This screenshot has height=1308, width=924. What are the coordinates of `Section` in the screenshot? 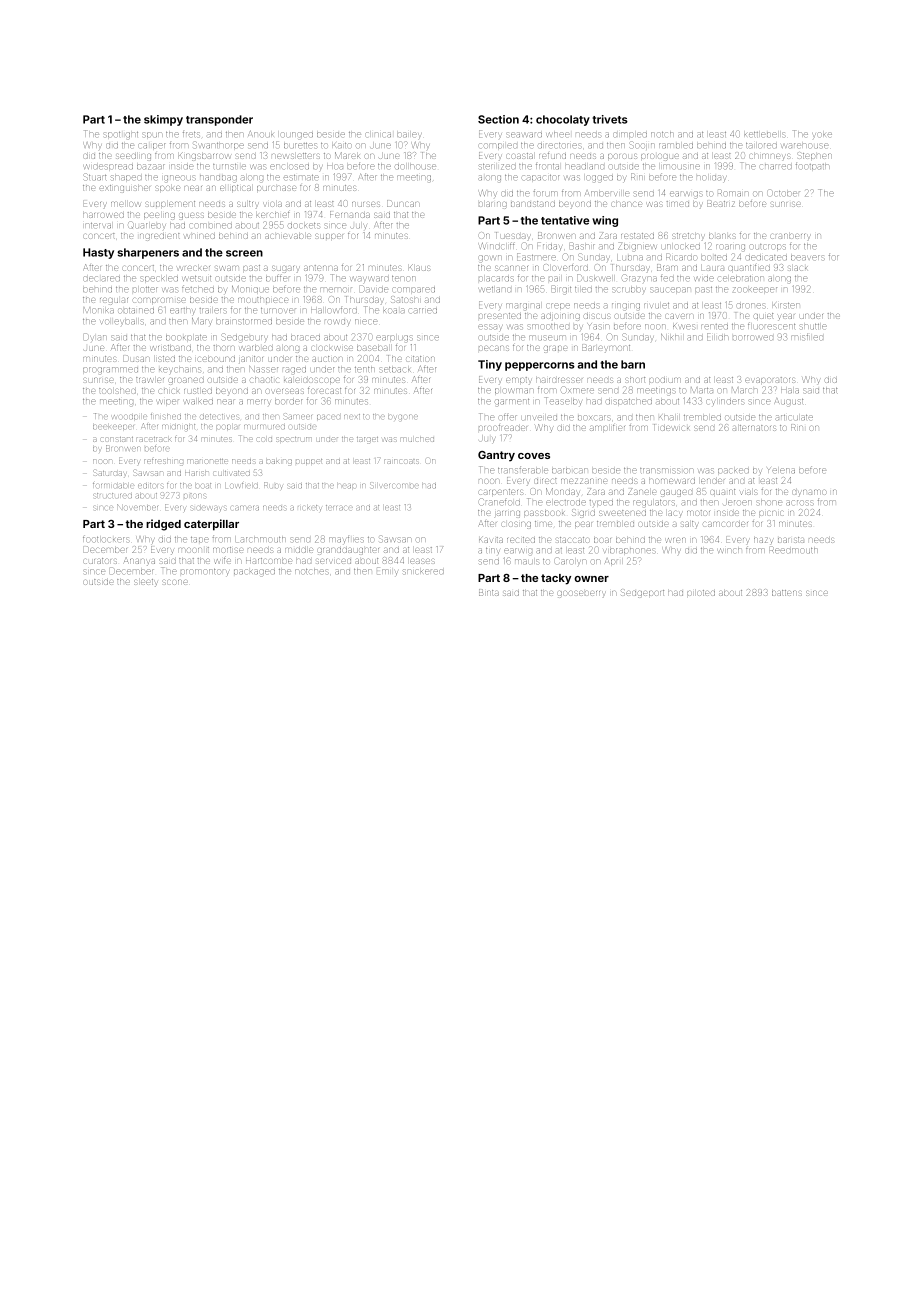 It's located at (498, 119).
